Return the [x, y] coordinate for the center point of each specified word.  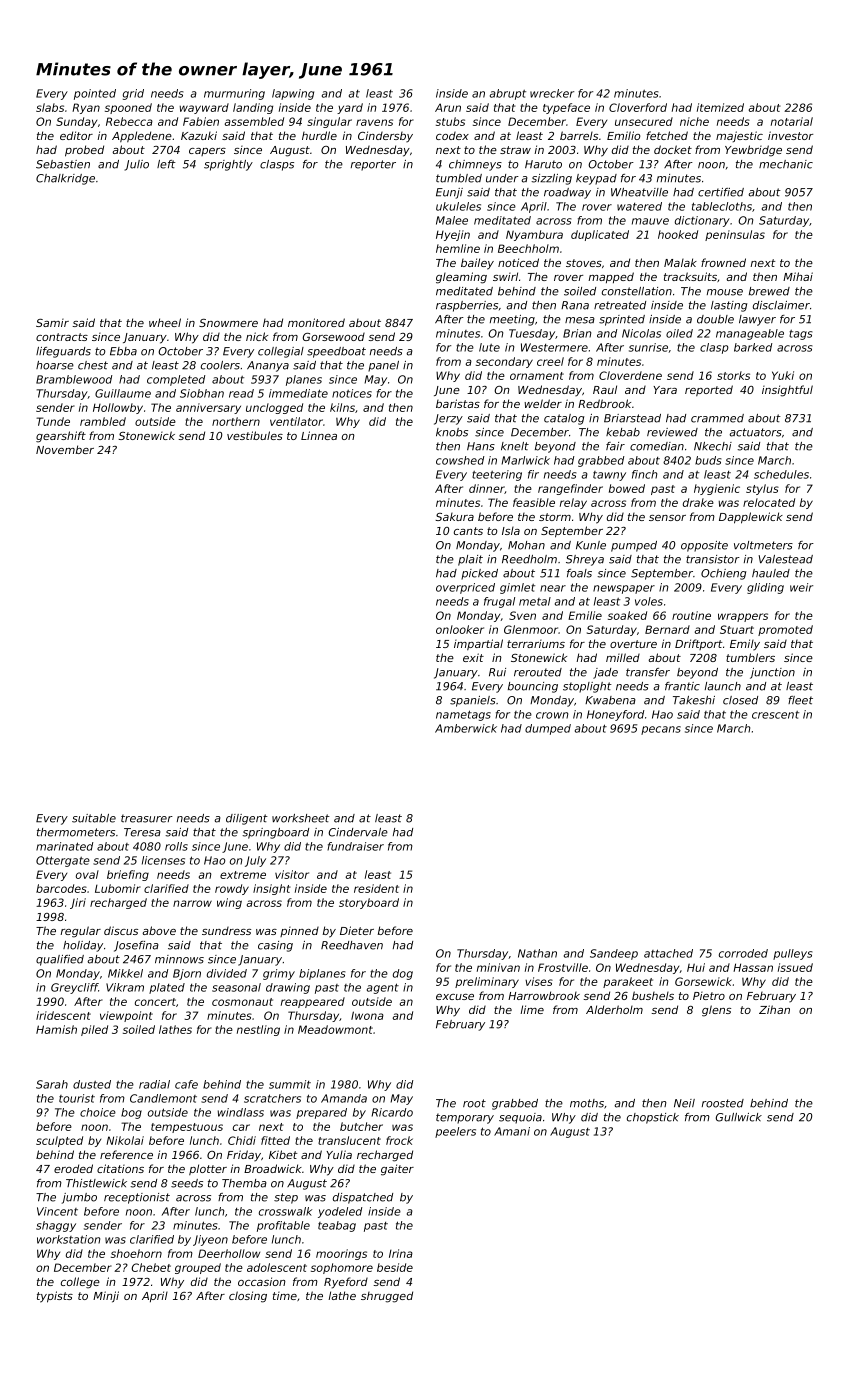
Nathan [537, 953]
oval [87, 874]
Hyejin [453, 235]
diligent [247, 819]
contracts [62, 337]
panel [383, 366]
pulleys [793, 954]
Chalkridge [65, 179]
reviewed [672, 432]
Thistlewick [96, 1183]
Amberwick [466, 728]
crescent [775, 715]
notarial [792, 121]
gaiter [397, 1170]
